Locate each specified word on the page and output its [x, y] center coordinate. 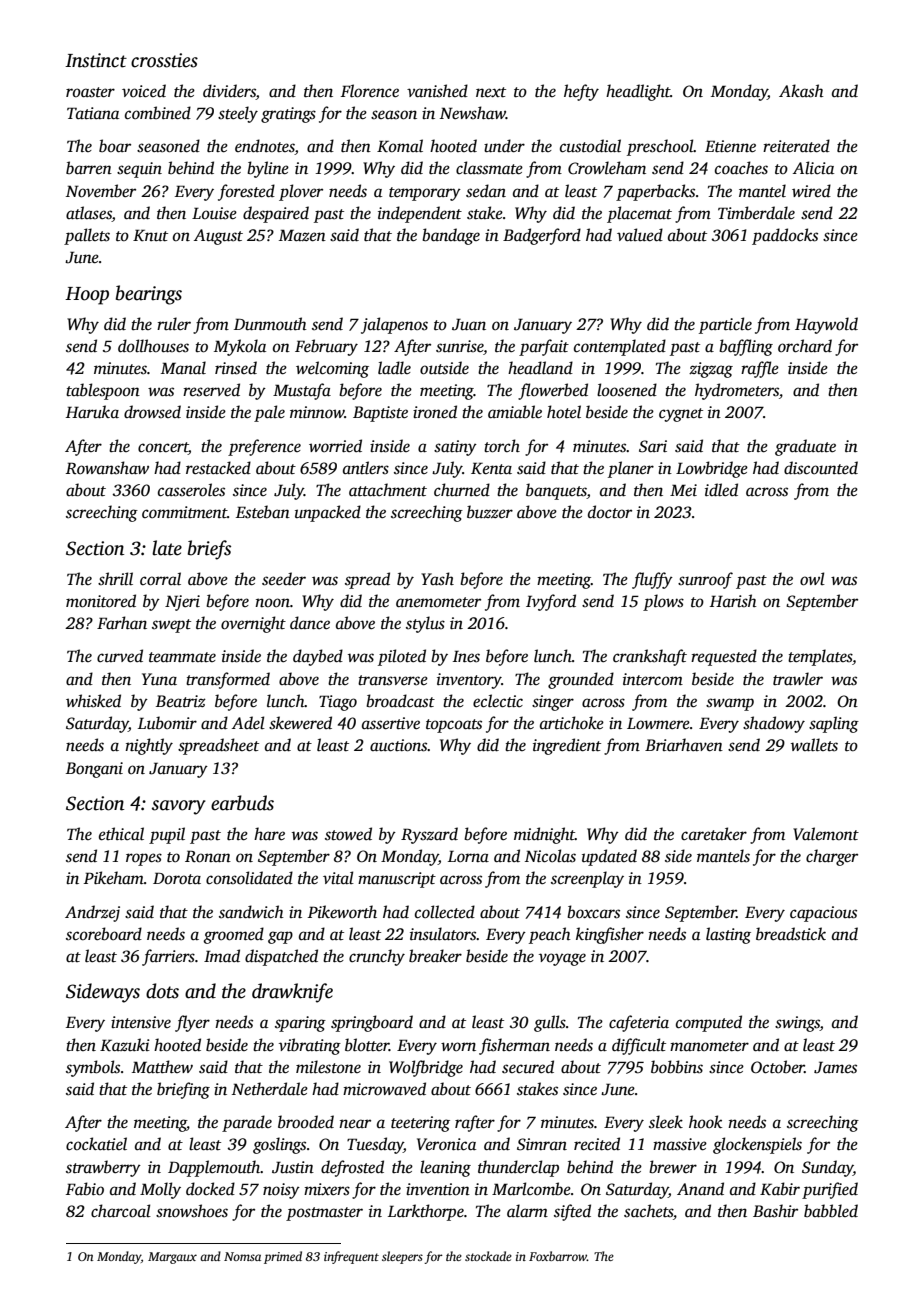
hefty [581, 92]
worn [458, 1046]
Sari [653, 446]
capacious [823, 914]
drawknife [292, 993]
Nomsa [242, 1256]
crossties [164, 60]
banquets [556, 491]
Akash [801, 91]
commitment [184, 512]
